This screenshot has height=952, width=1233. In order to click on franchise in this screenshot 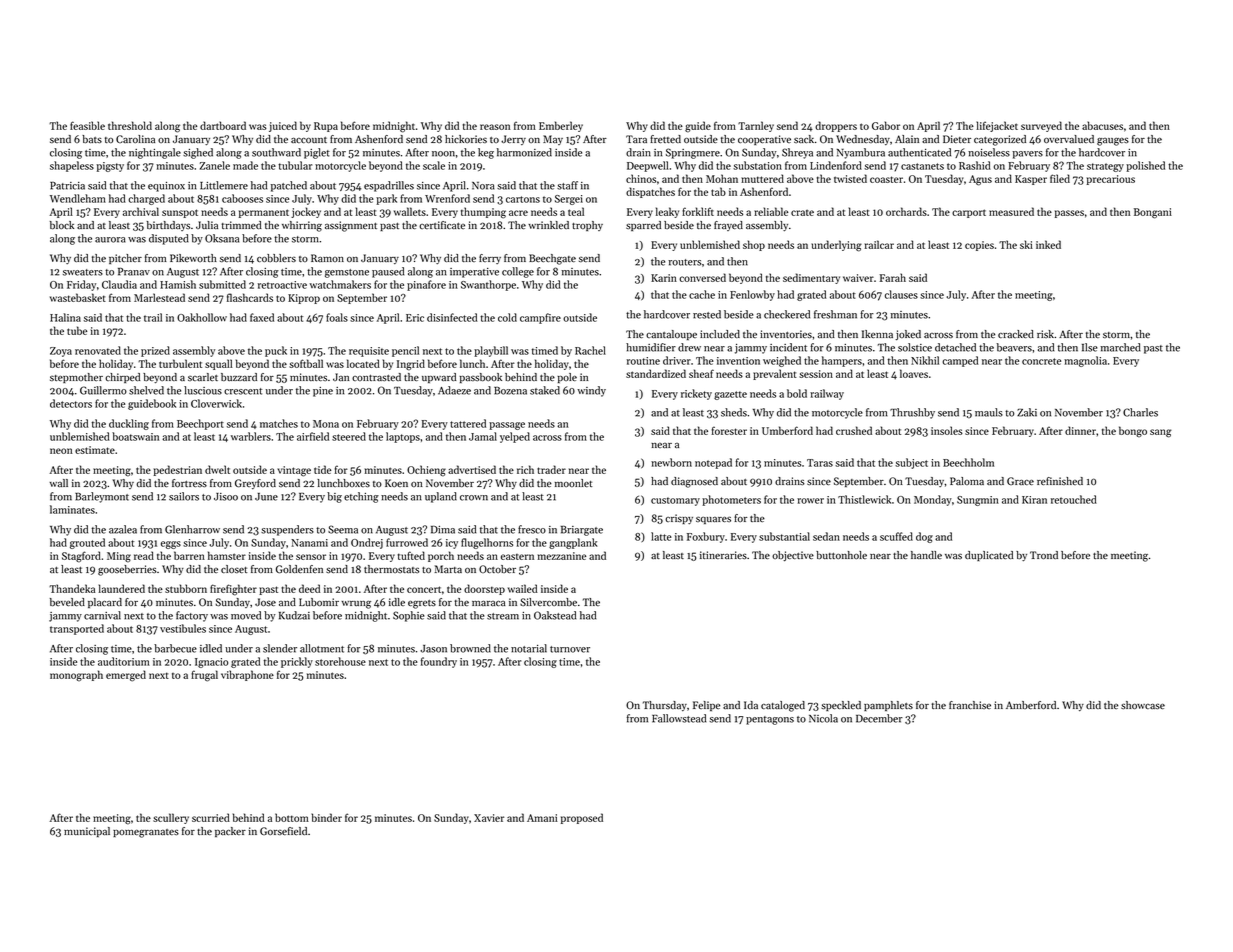, I will do `click(970, 705)`.
